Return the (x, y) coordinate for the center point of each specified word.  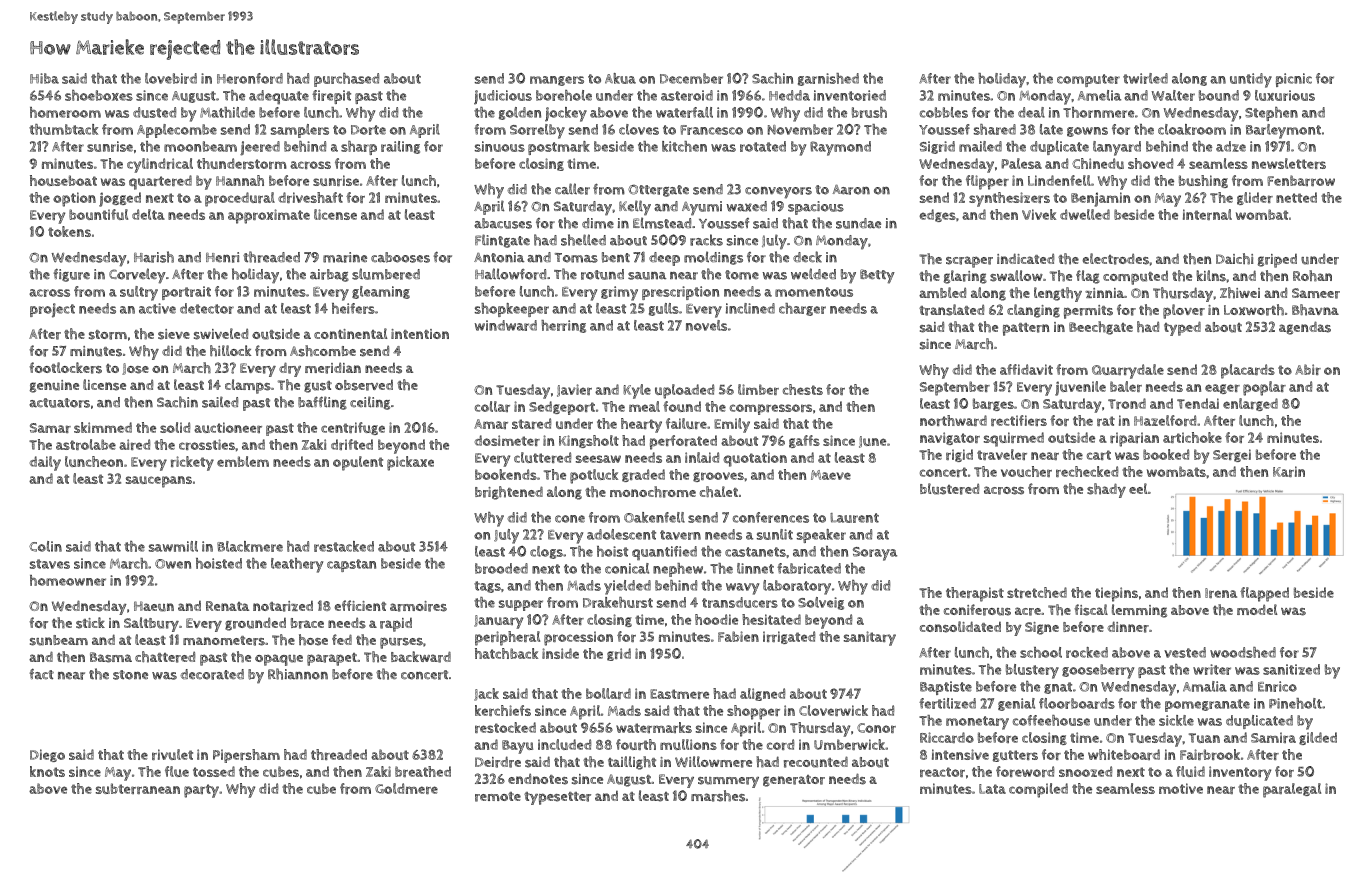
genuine (54, 386)
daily (45, 463)
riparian (1134, 439)
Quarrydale (1128, 371)
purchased (346, 80)
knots (47, 771)
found (682, 406)
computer (1088, 80)
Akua (620, 78)
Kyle (637, 391)
